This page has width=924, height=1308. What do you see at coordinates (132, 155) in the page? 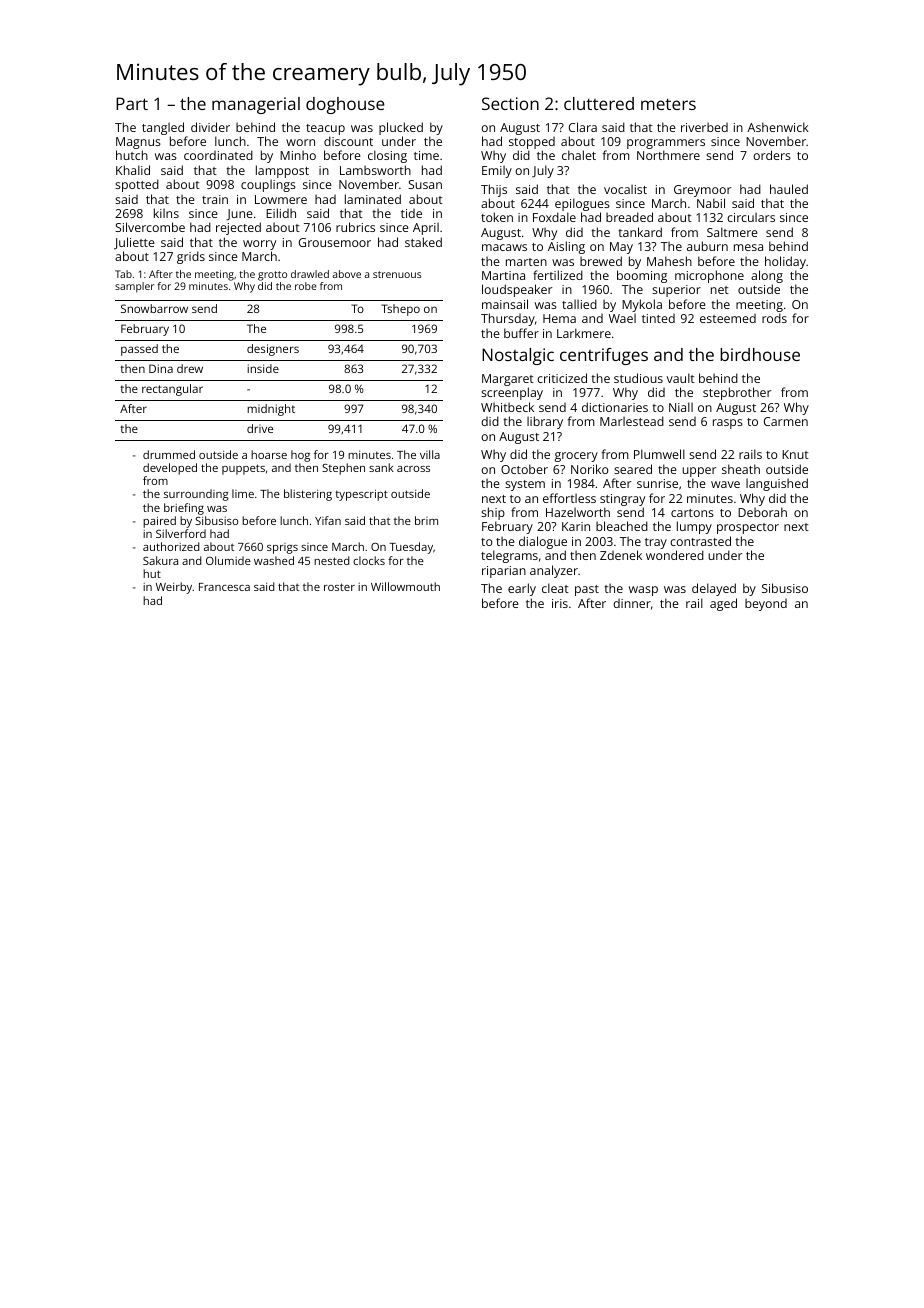
I see `hutch` at bounding box center [132, 155].
